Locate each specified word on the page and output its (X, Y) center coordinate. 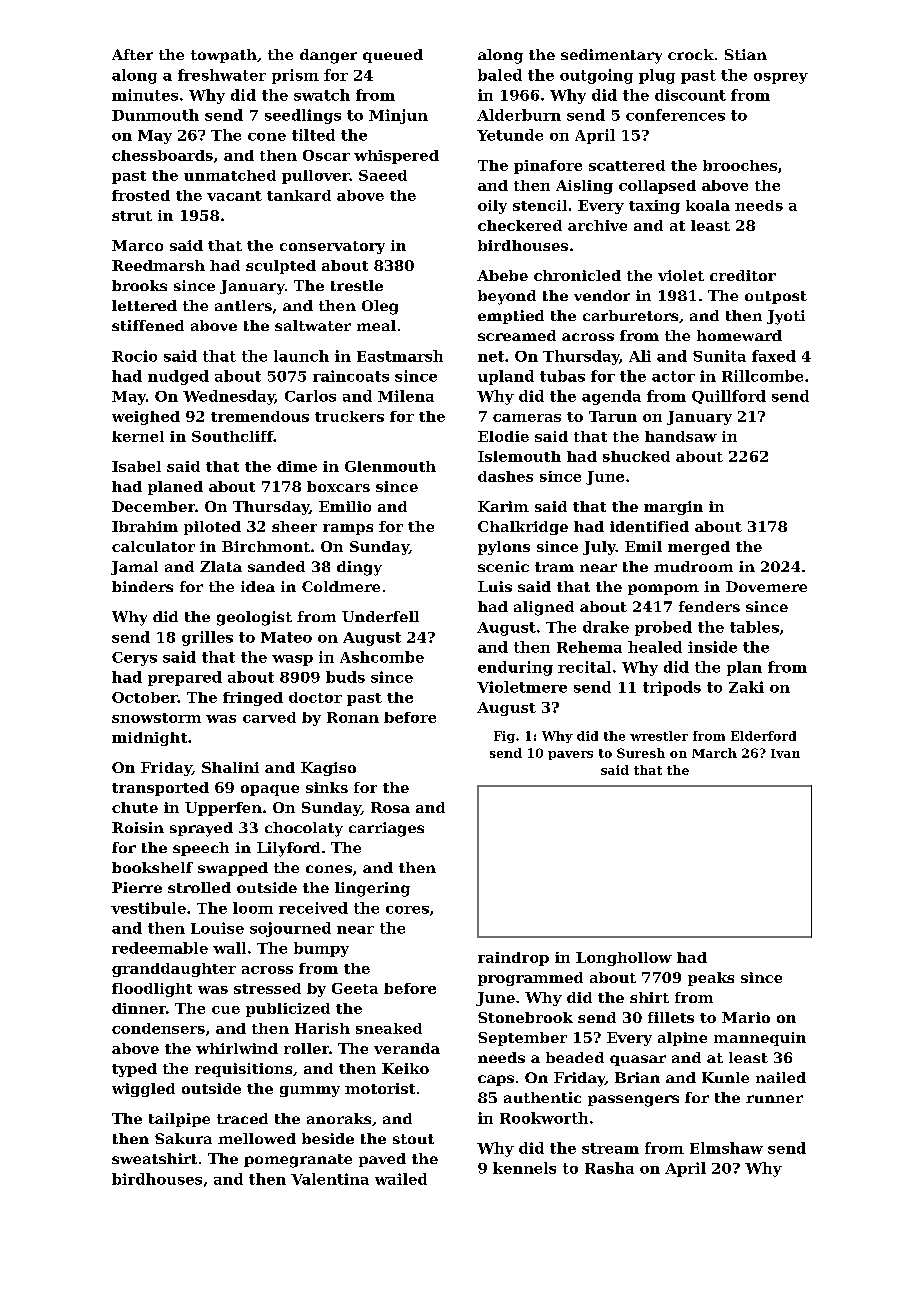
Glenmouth (390, 466)
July (599, 548)
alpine (682, 1039)
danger (328, 56)
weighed (146, 418)
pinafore (548, 167)
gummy (310, 1091)
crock (691, 54)
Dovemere (766, 586)
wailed (401, 1179)
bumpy (321, 949)
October (145, 697)
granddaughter (174, 970)
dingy (359, 568)
